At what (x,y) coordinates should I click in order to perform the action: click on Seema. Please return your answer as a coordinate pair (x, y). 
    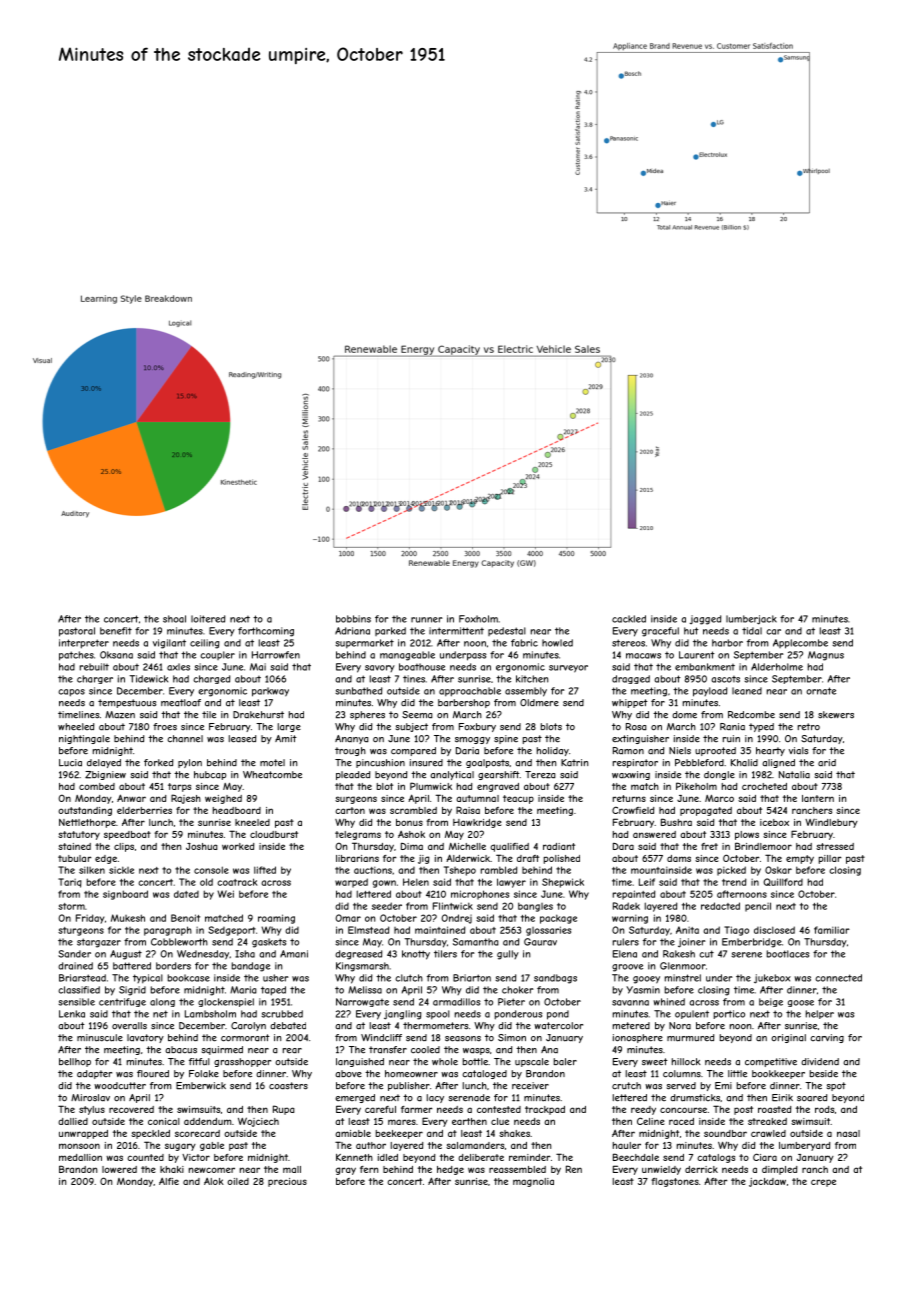
    Looking at the image, I should click on (417, 715).
